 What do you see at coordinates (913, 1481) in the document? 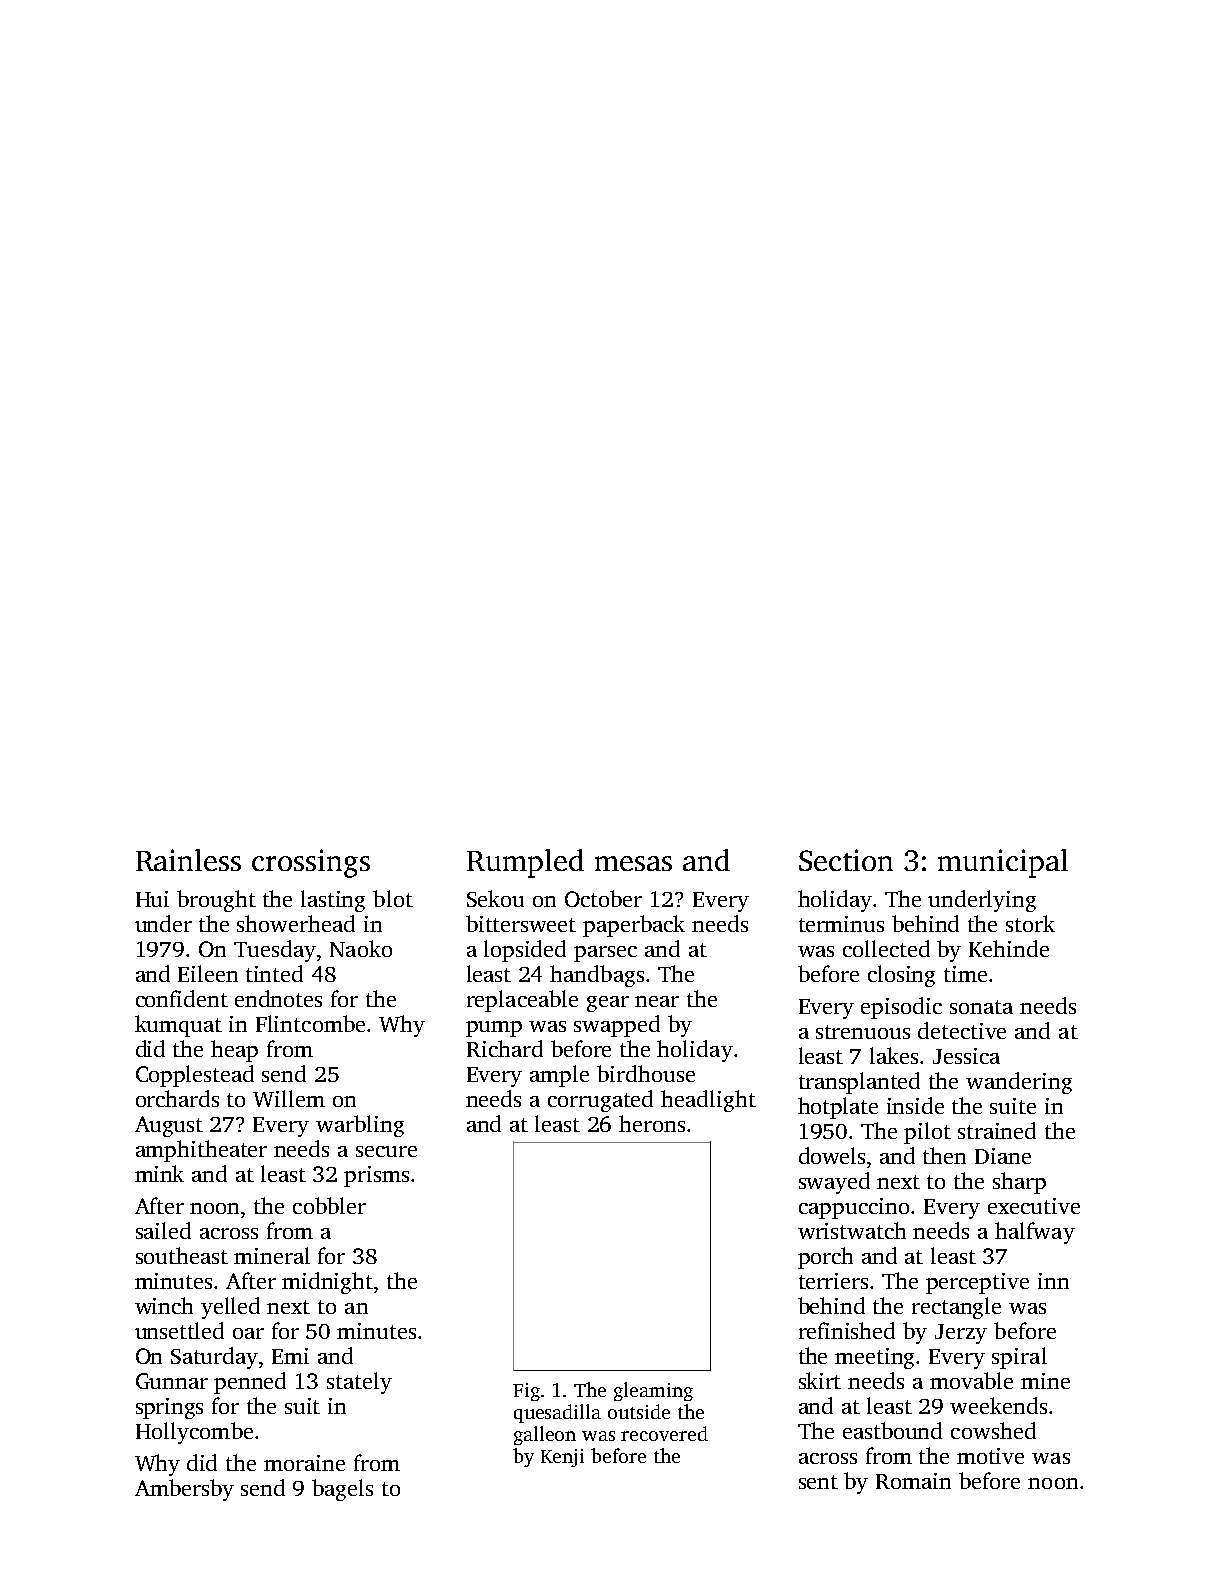
I see `Romain` at bounding box center [913, 1481].
